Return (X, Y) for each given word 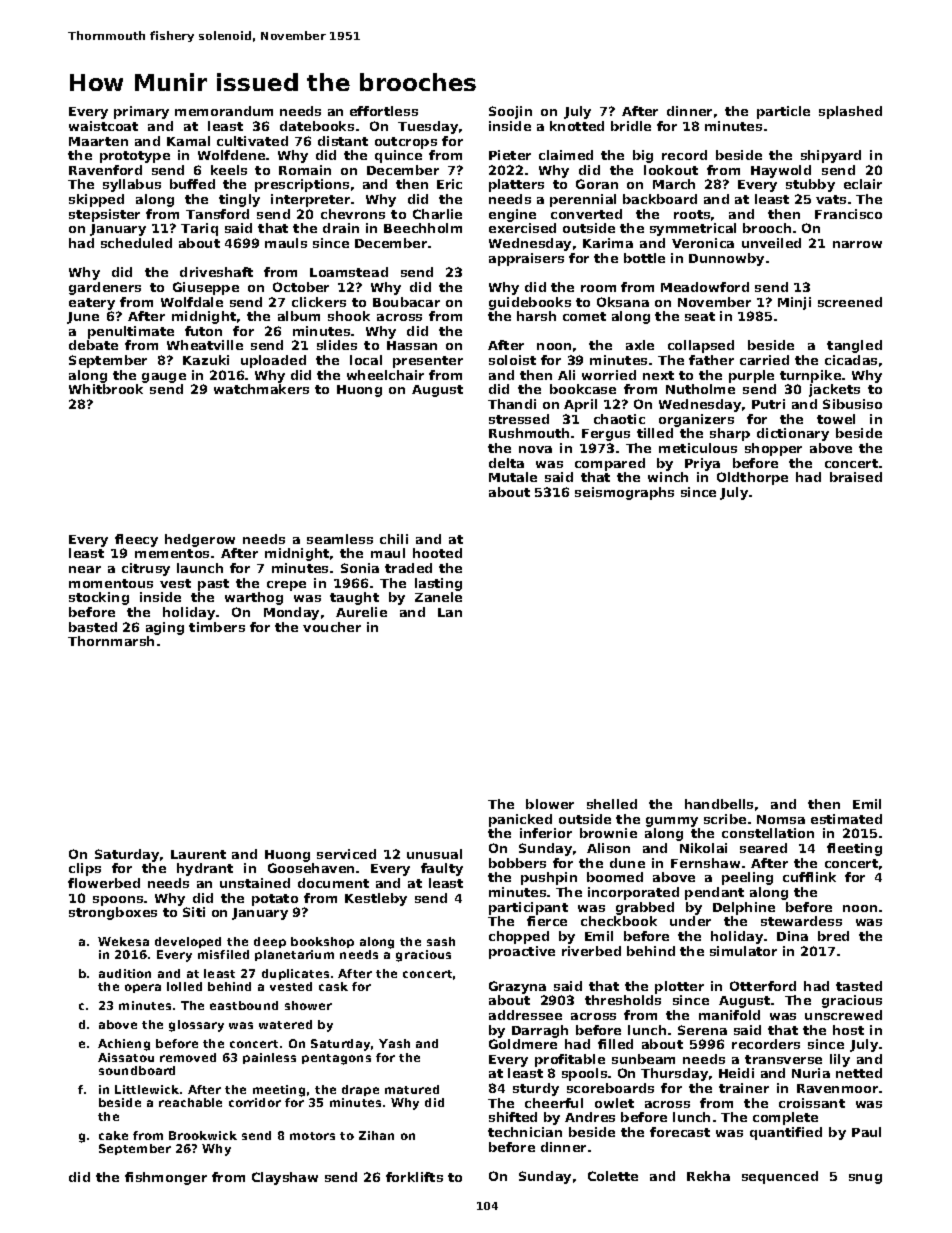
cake (113, 1135)
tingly (239, 200)
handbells (719, 804)
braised (856, 477)
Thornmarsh (111, 641)
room (598, 288)
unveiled (771, 243)
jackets (834, 390)
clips (85, 869)
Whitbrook (106, 389)
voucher (332, 627)
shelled (612, 804)
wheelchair (385, 375)
